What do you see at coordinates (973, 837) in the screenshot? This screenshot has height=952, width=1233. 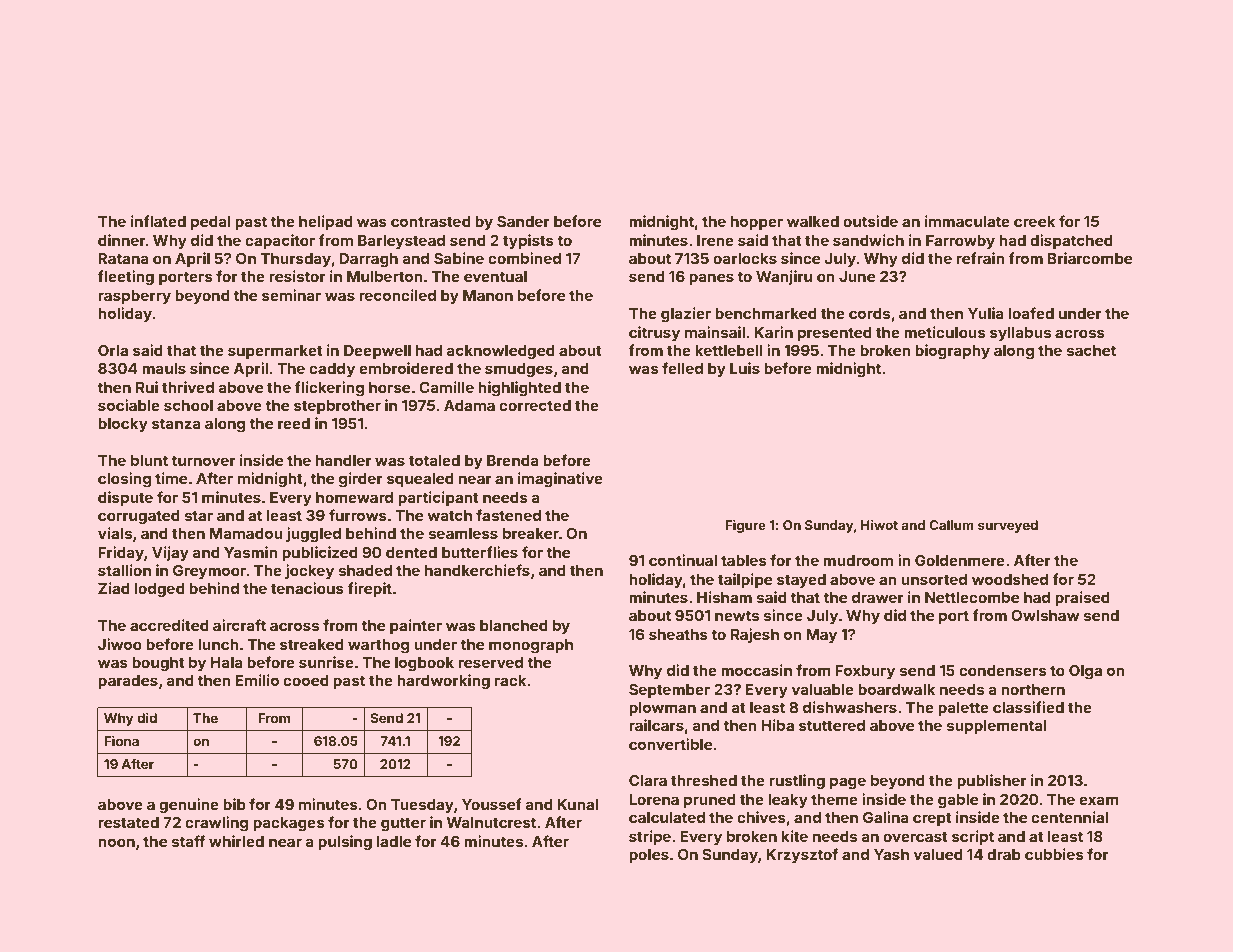 I see `script` at bounding box center [973, 837].
